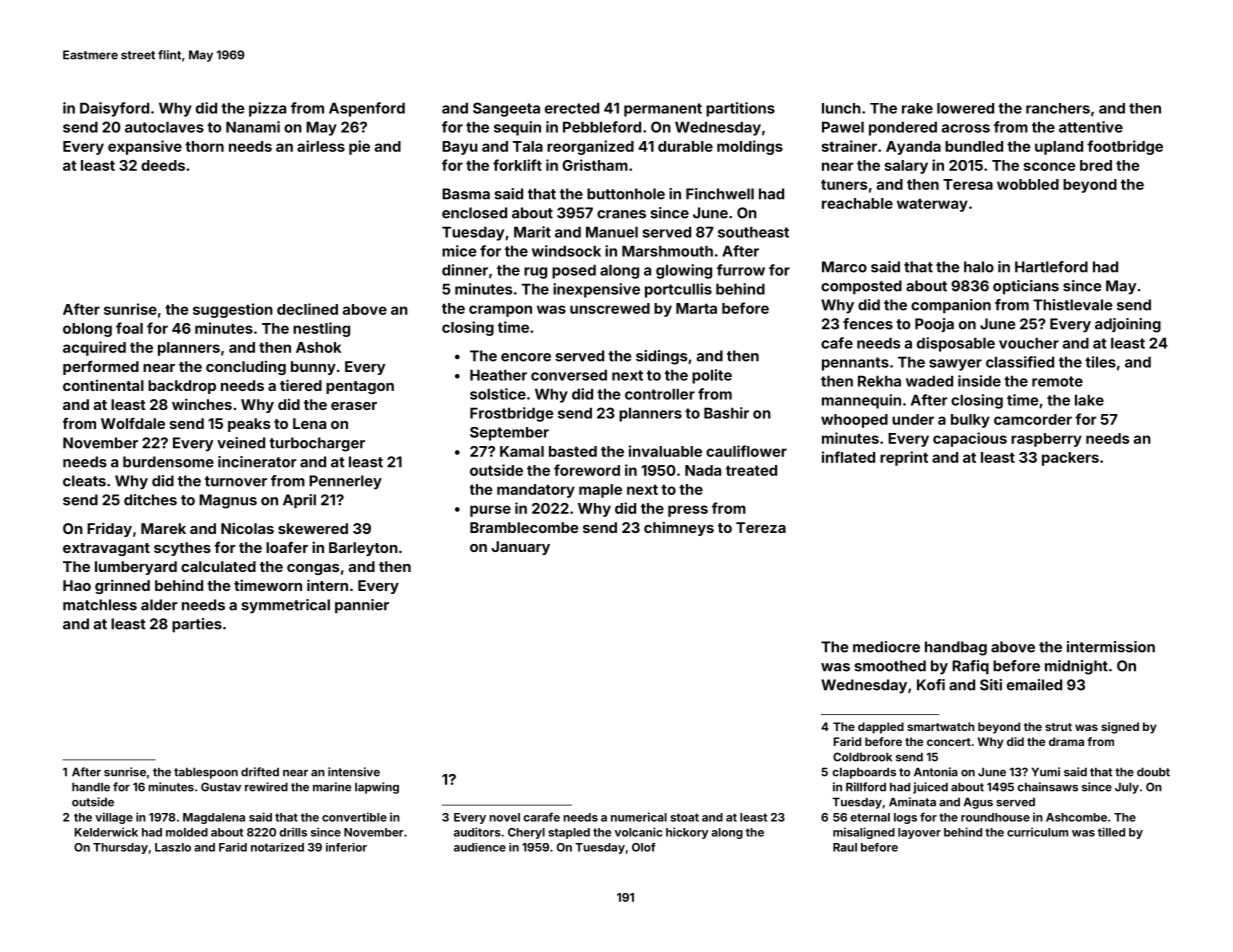  What do you see at coordinates (163, 165) in the screenshot?
I see `deeds` at bounding box center [163, 165].
